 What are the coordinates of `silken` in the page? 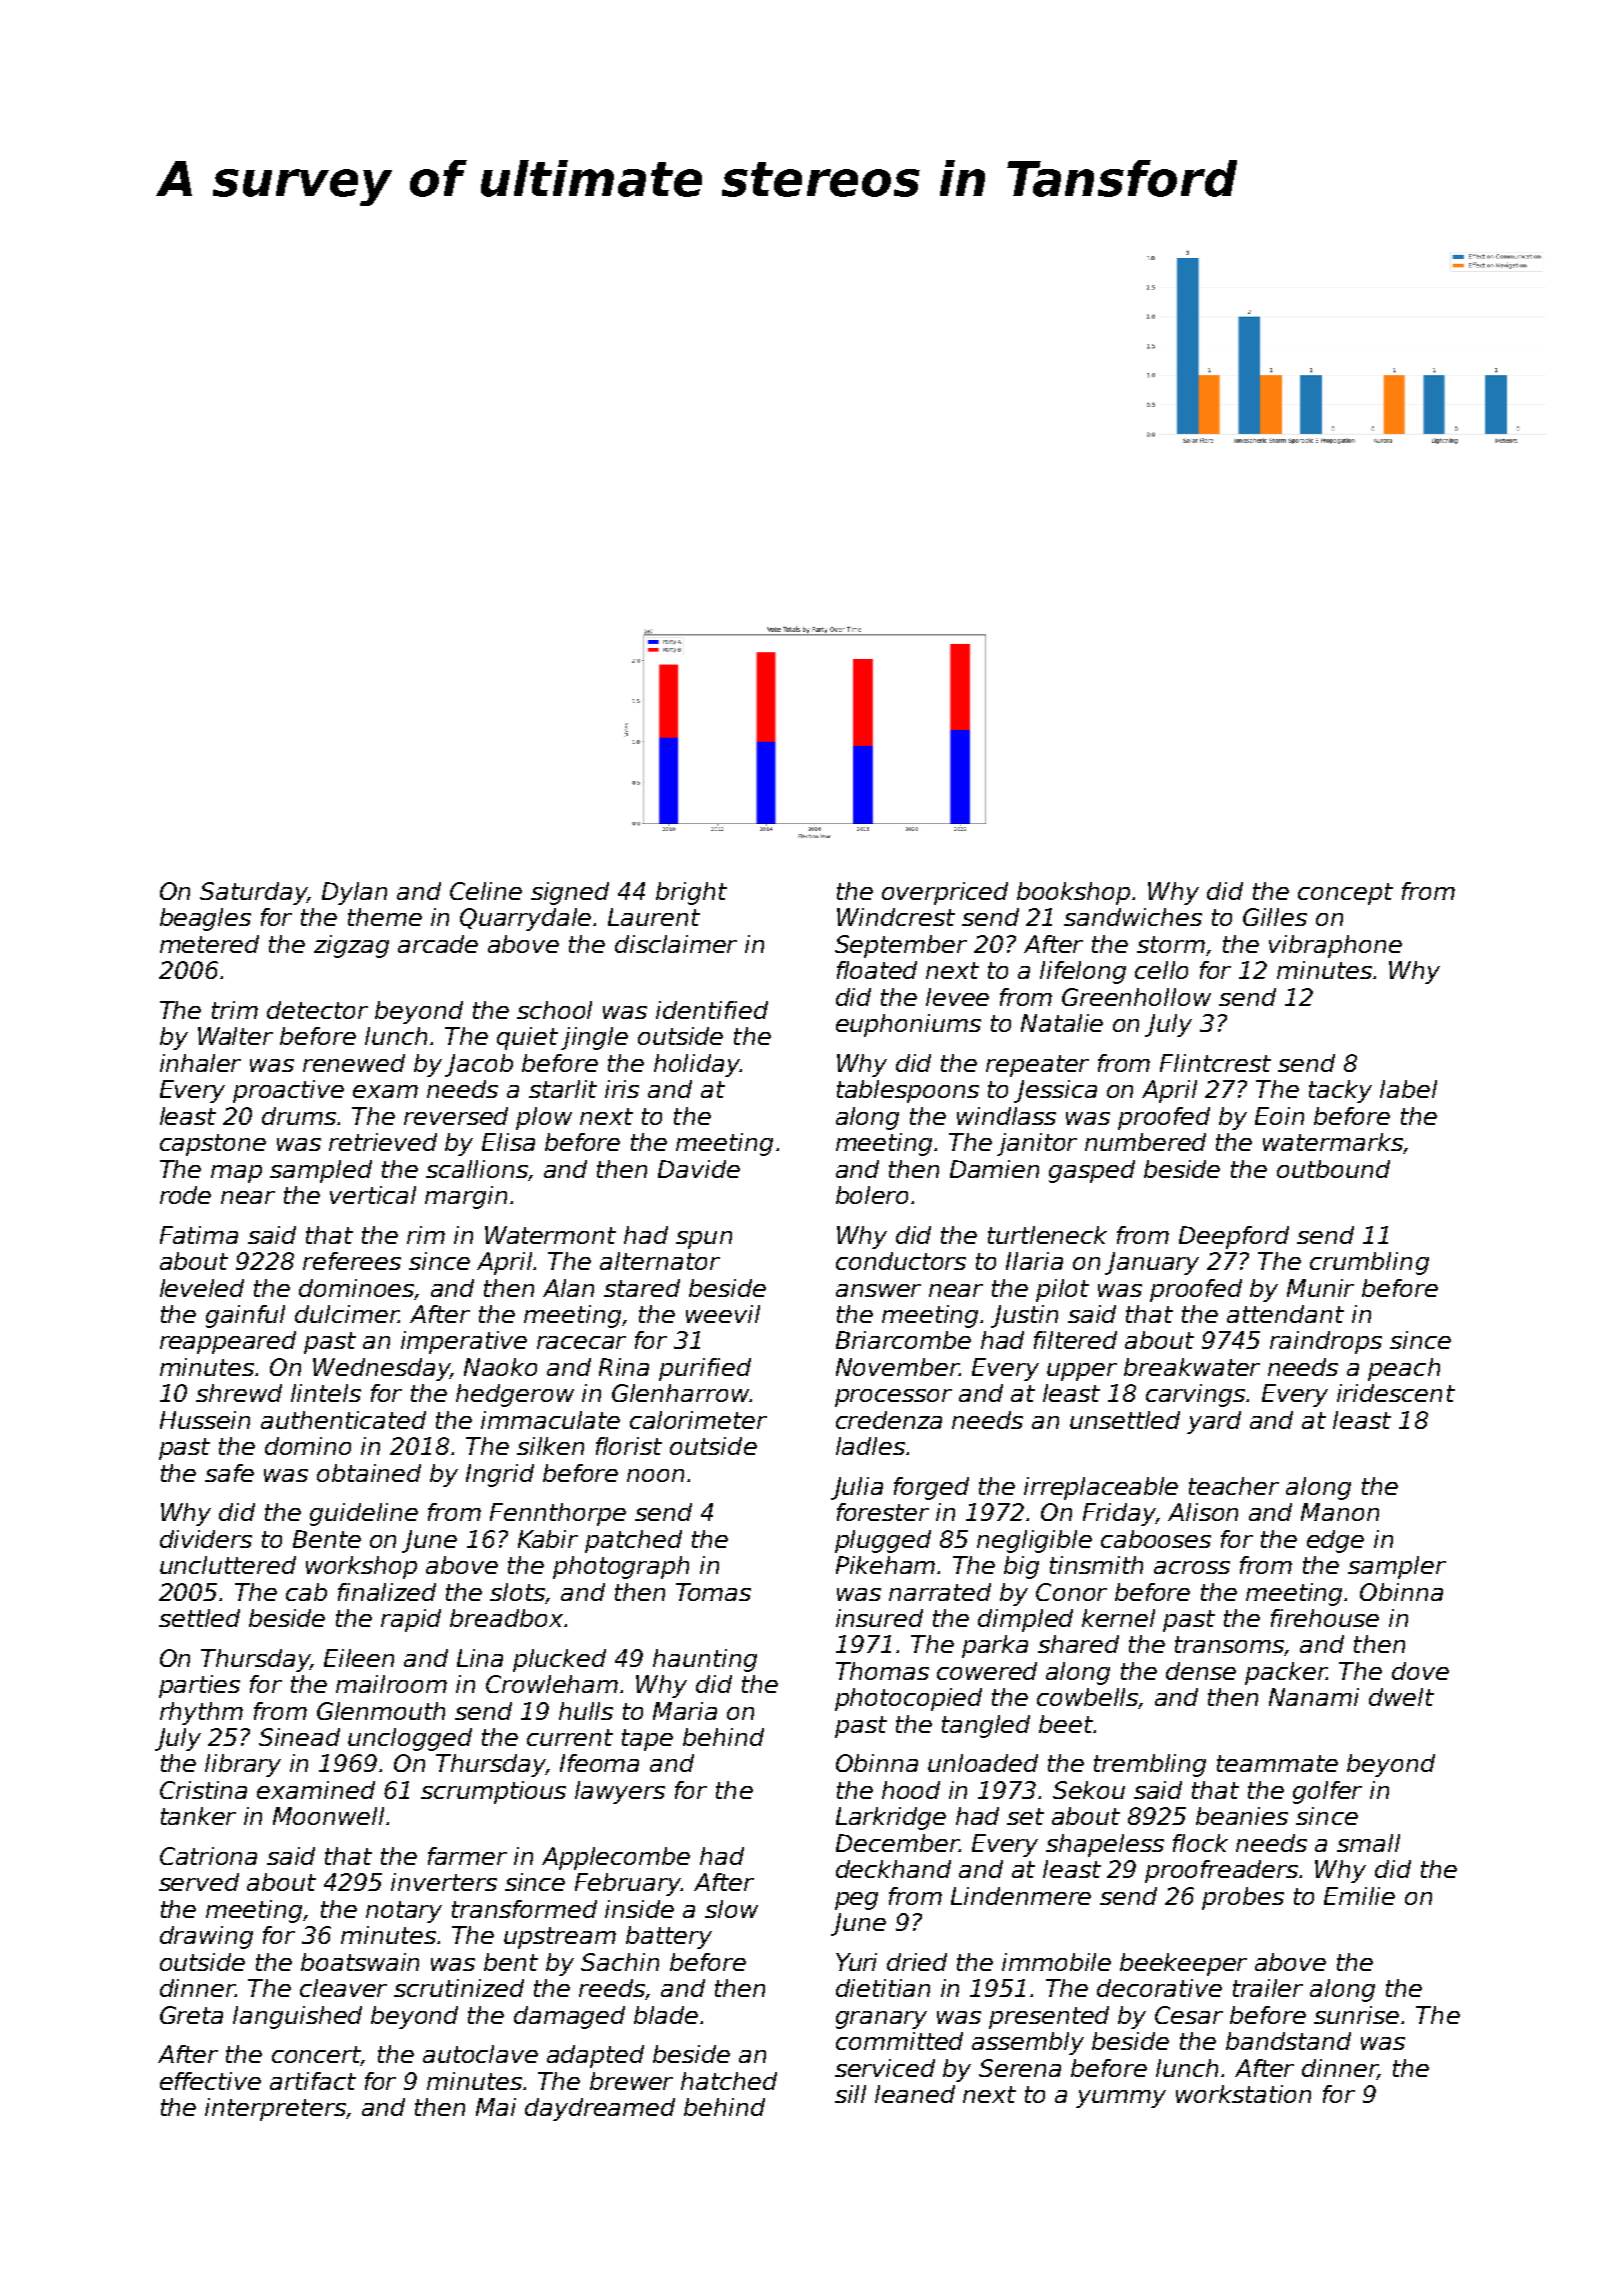 It's located at (550, 1446).
